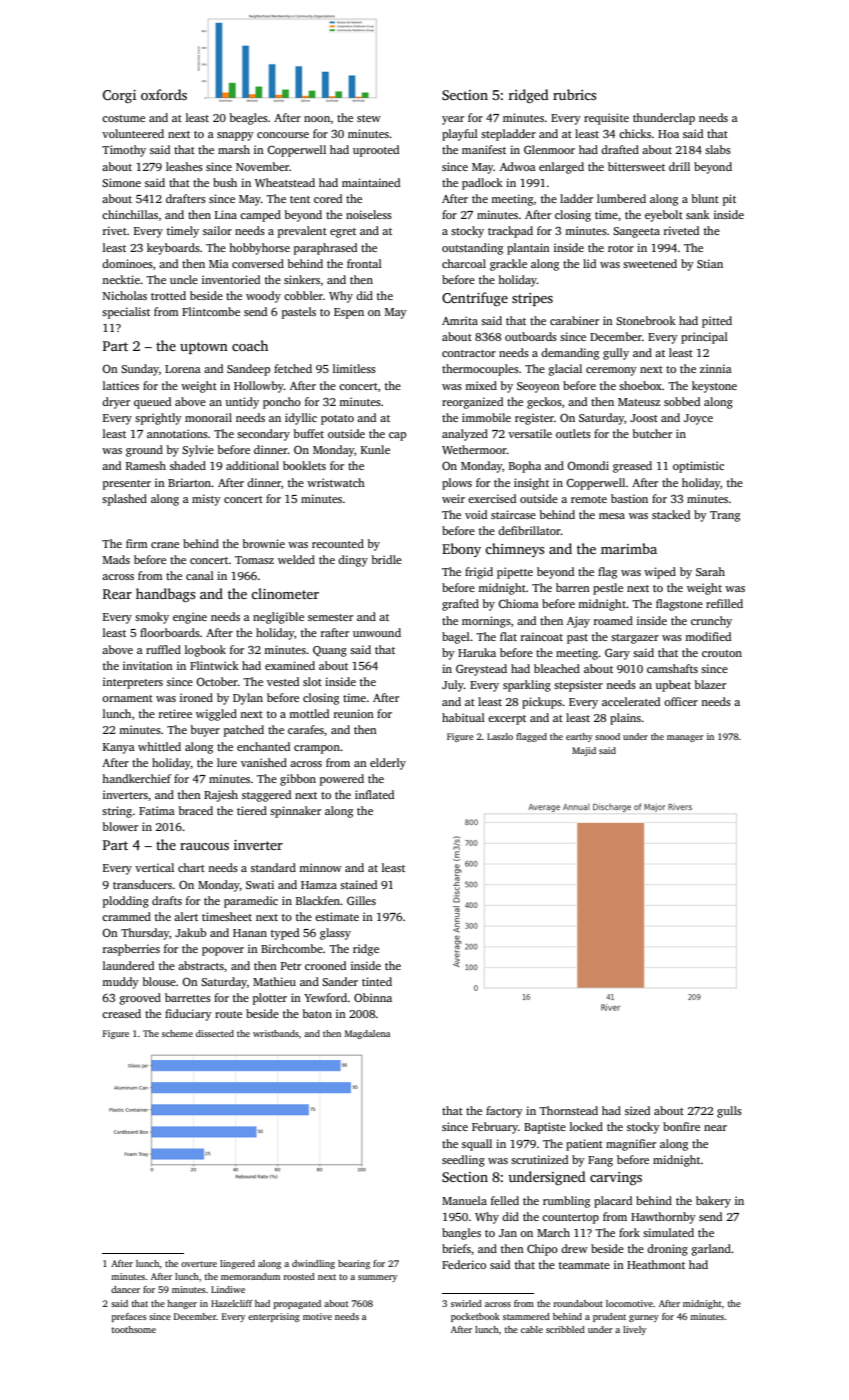  What do you see at coordinates (119, 748) in the screenshot?
I see `Kanya` at bounding box center [119, 748].
